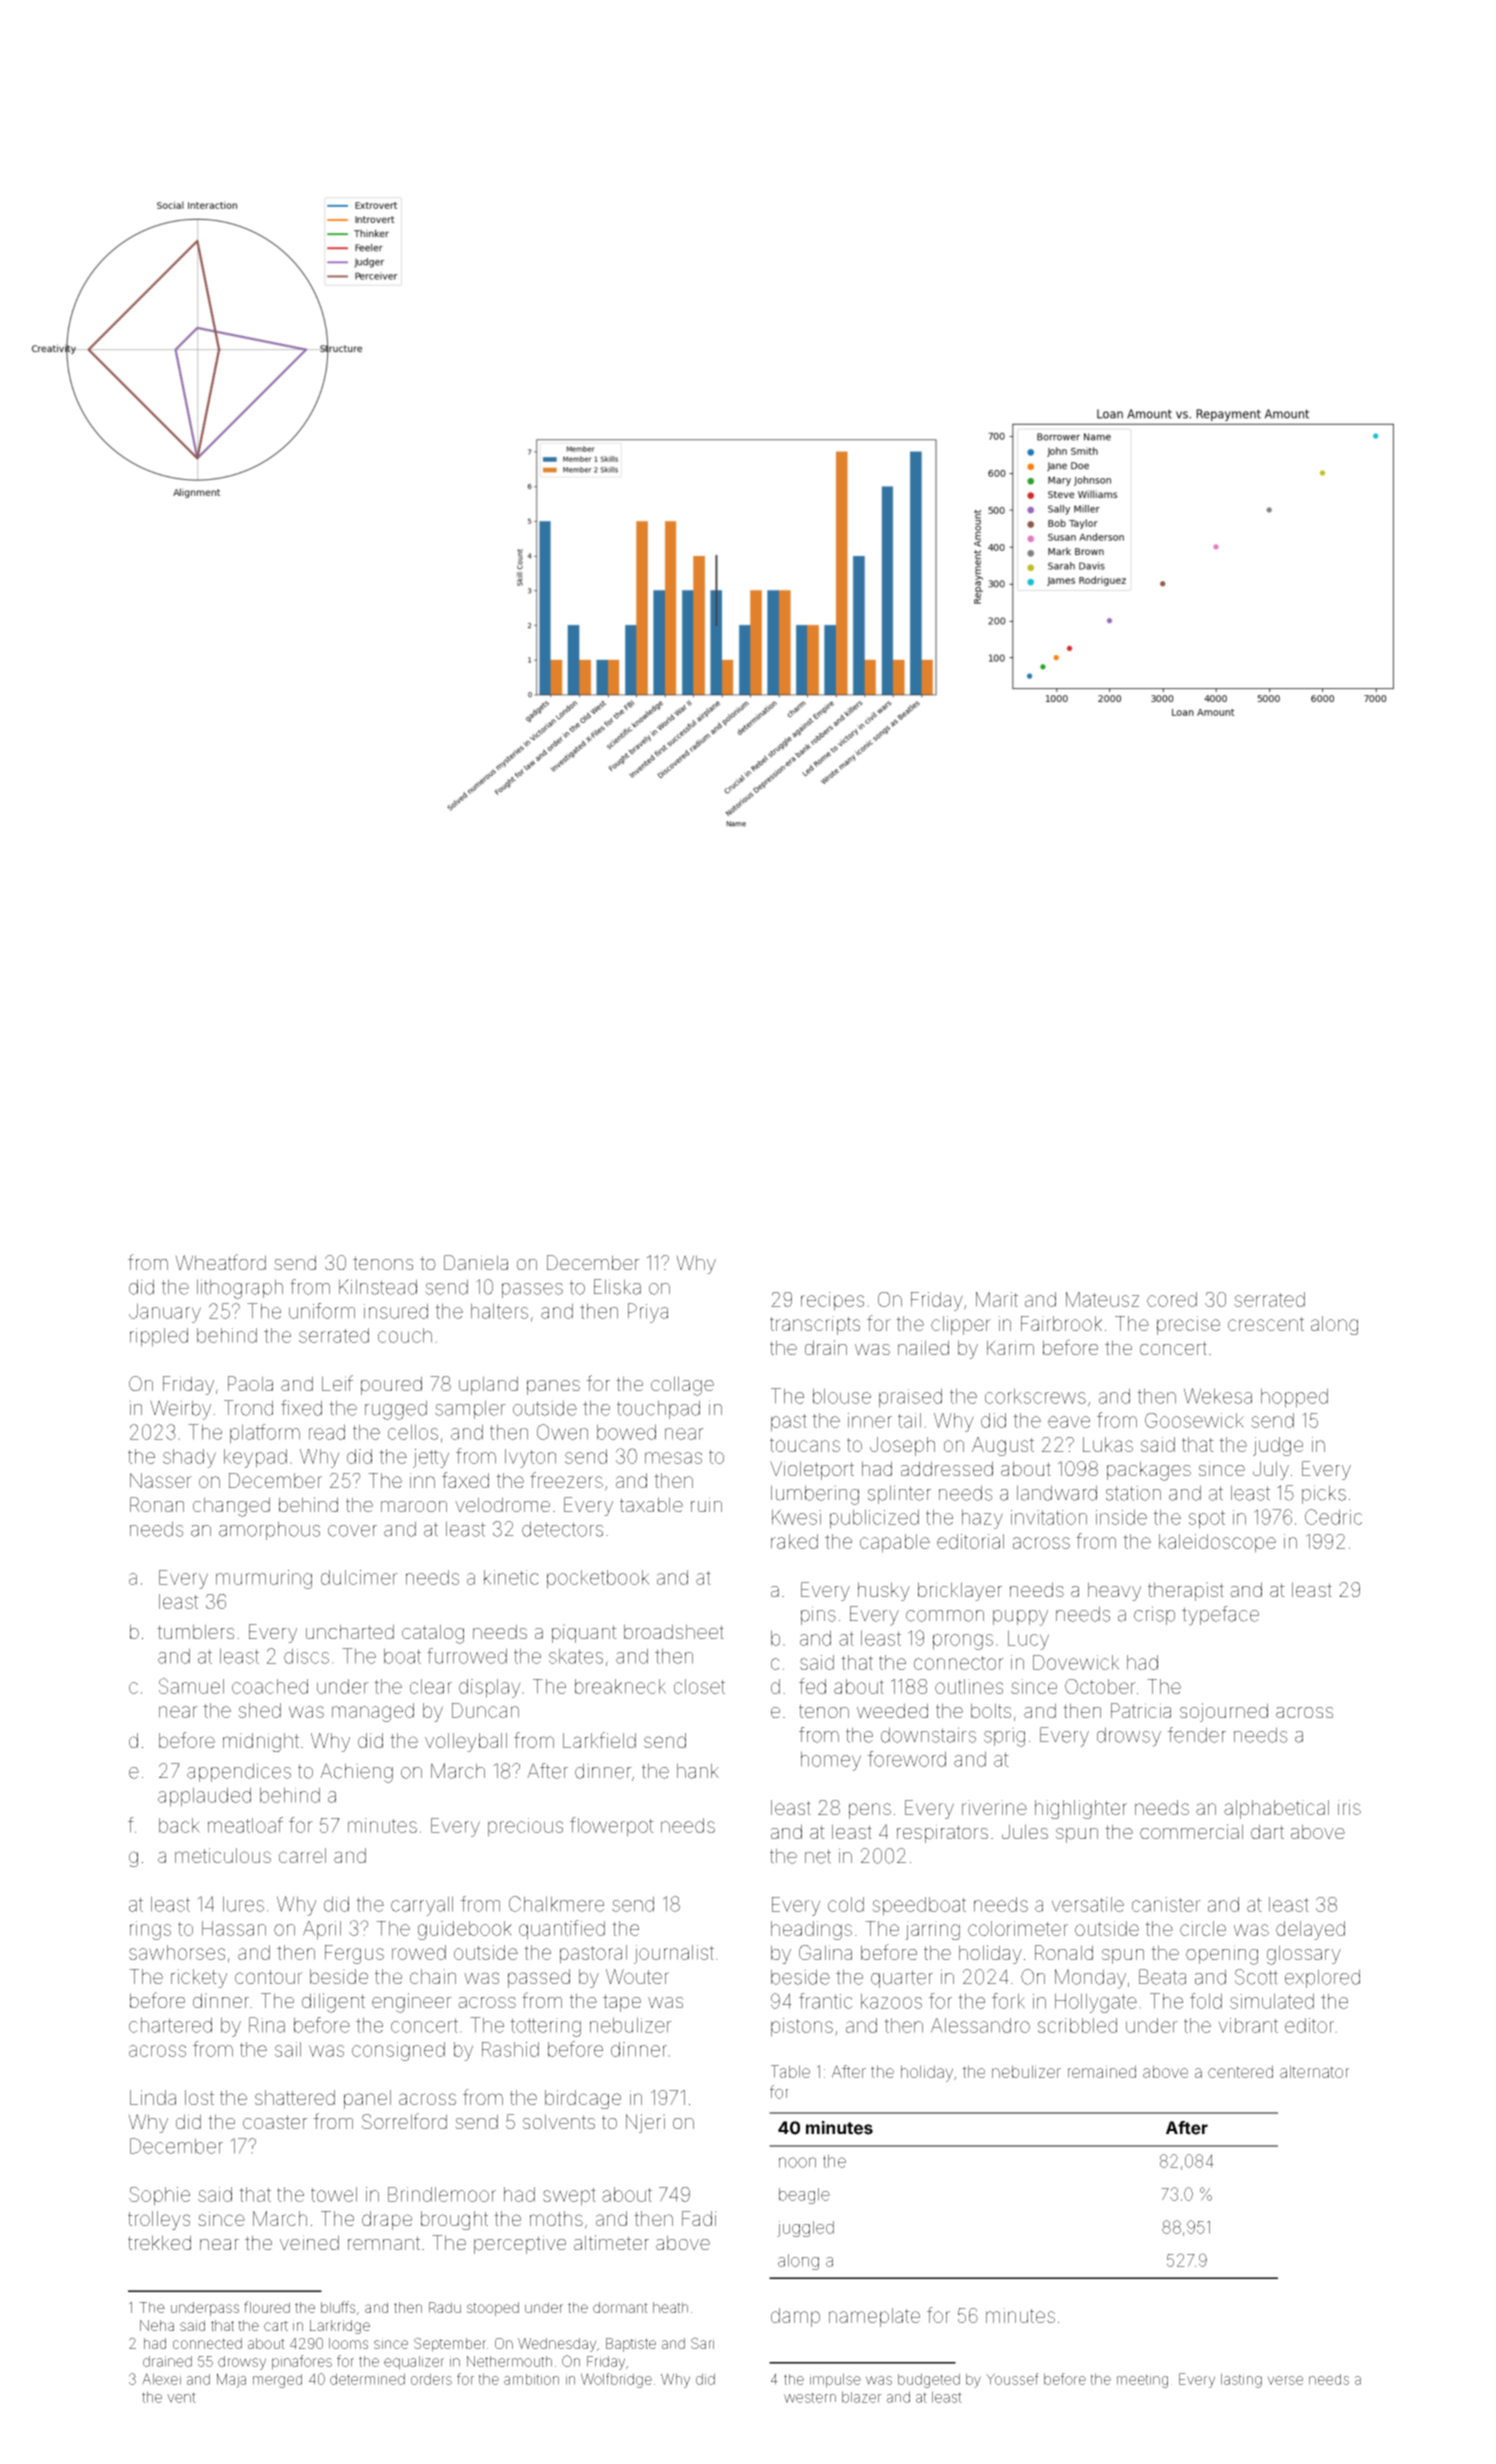 This screenshot has width=1496, height=2464. What do you see at coordinates (259, 1710) in the screenshot?
I see `shed` at bounding box center [259, 1710].
